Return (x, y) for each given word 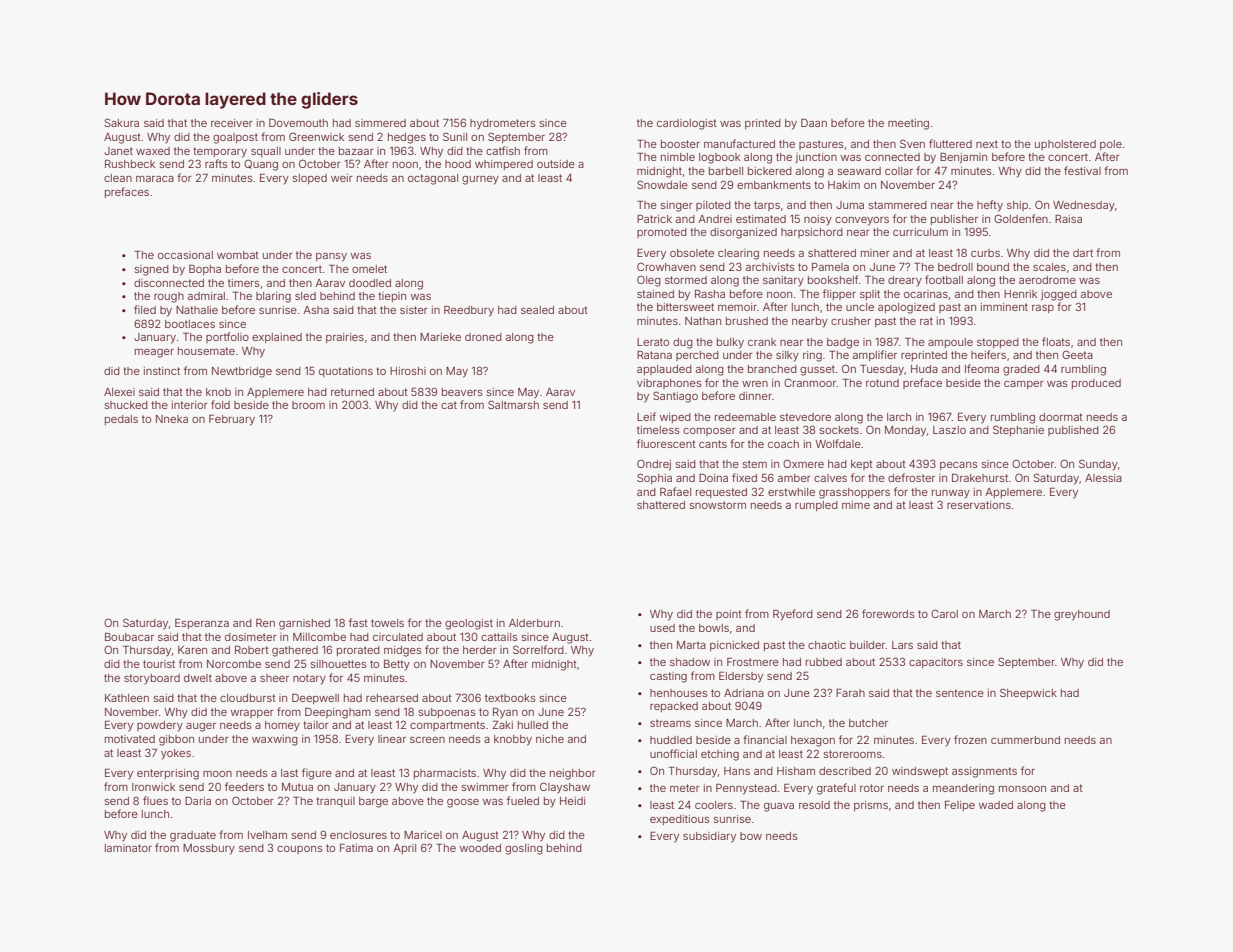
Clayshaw (565, 788)
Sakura (122, 122)
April (404, 849)
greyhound (1082, 615)
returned (352, 392)
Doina (713, 477)
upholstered (1065, 145)
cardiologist (687, 124)
